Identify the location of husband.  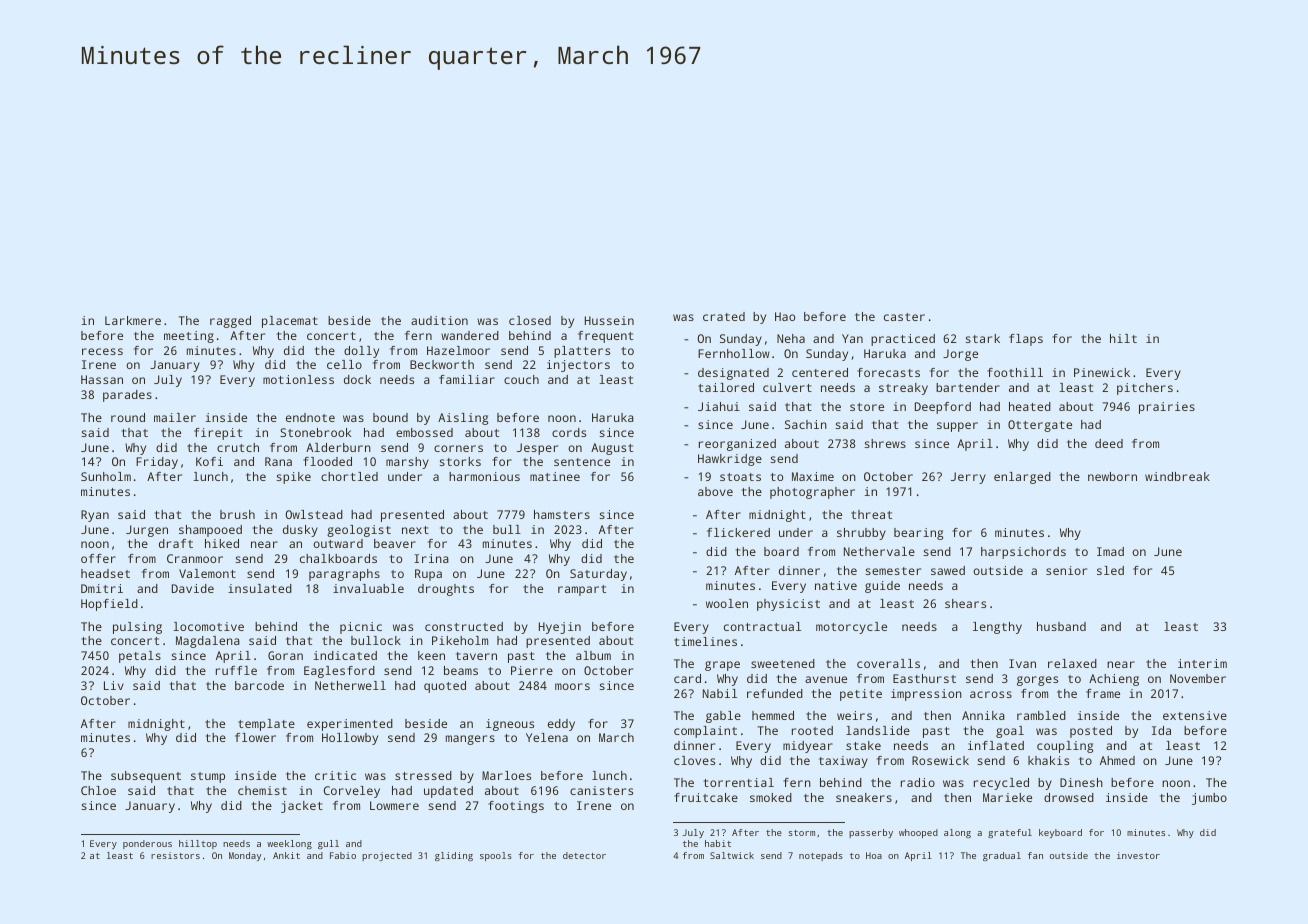
(1061, 626).
